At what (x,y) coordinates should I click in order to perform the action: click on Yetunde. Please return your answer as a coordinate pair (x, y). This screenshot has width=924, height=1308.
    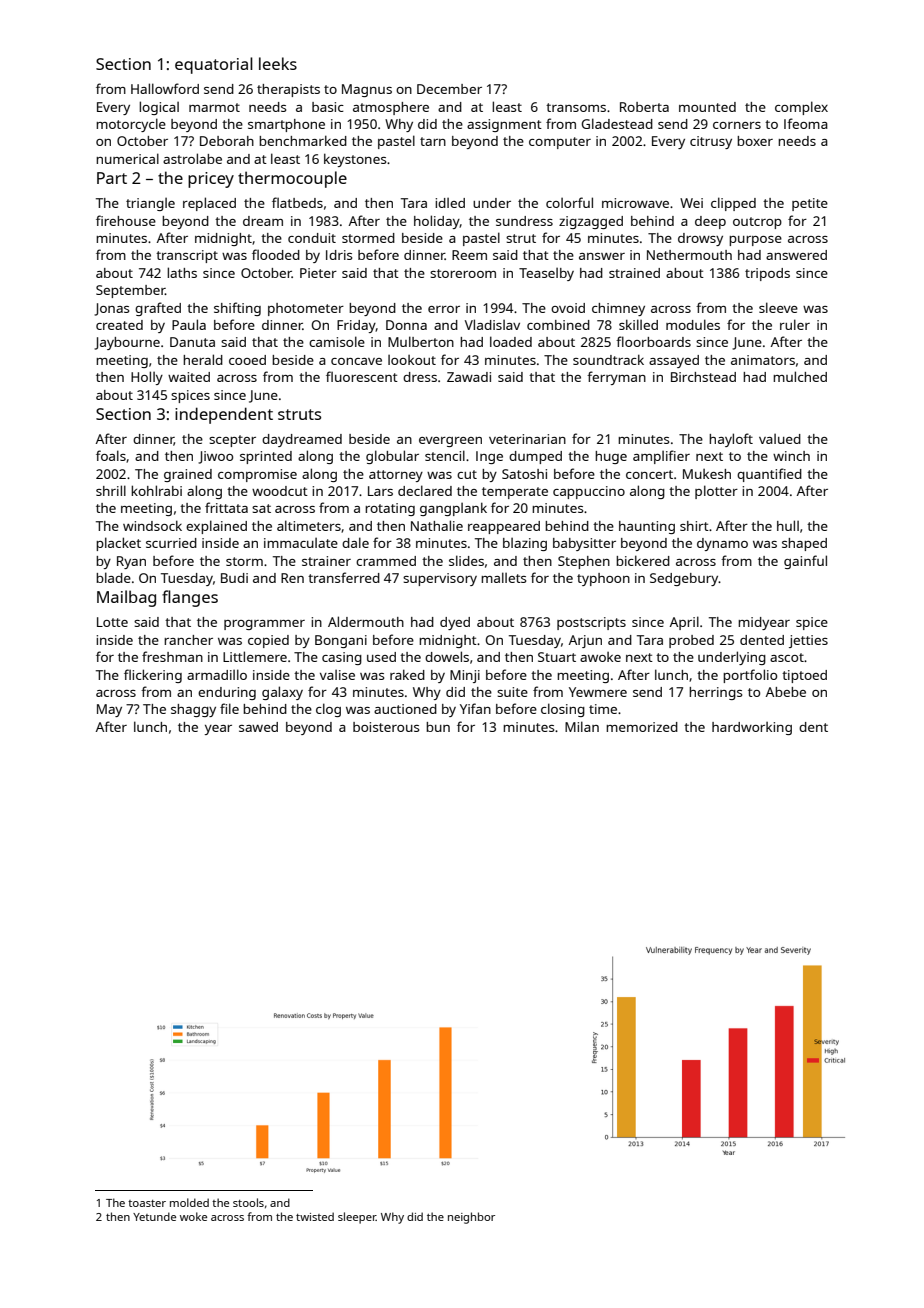
    Looking at the image, I should click on (154, 1216).
